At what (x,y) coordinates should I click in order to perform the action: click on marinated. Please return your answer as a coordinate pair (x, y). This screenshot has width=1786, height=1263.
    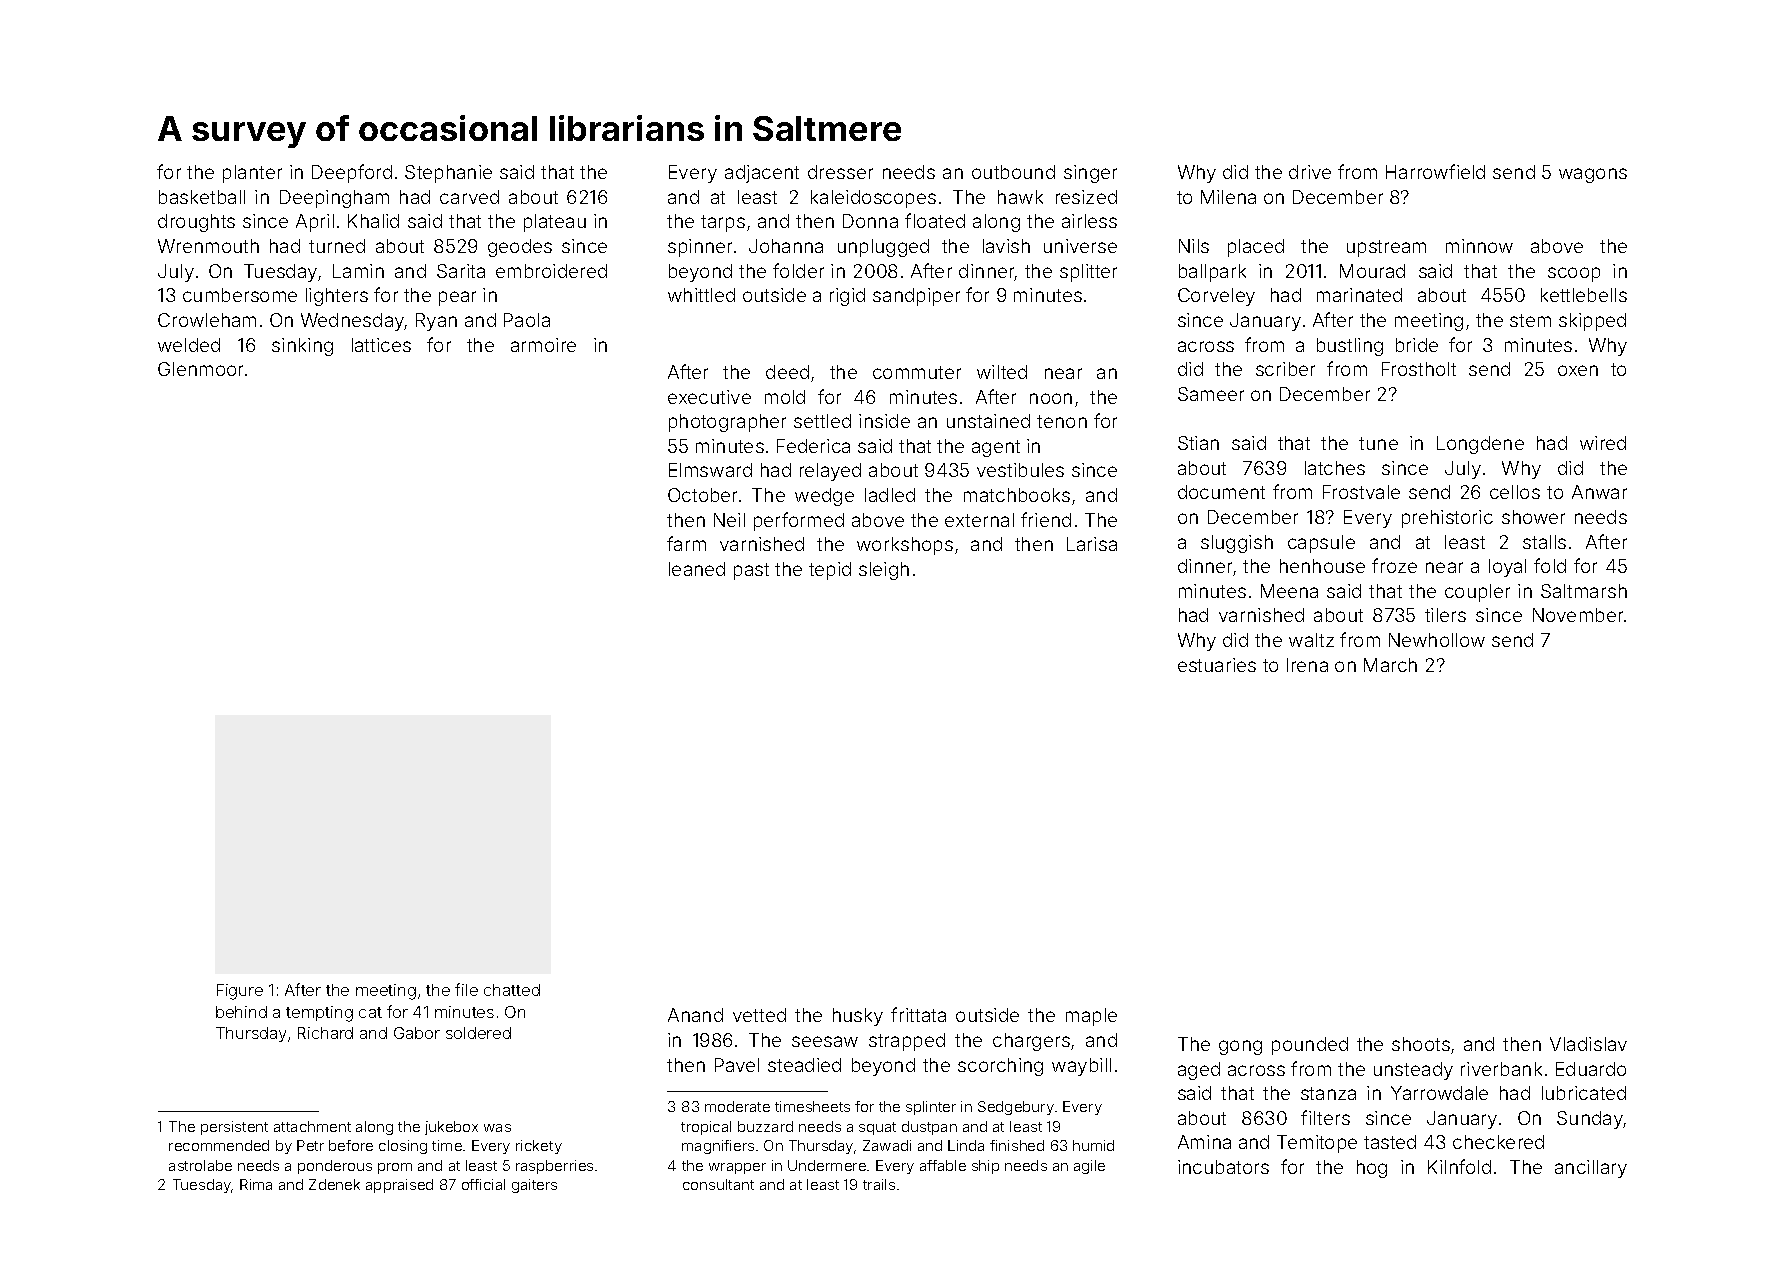
    Looking at the image, I should click on (1359, 295).
